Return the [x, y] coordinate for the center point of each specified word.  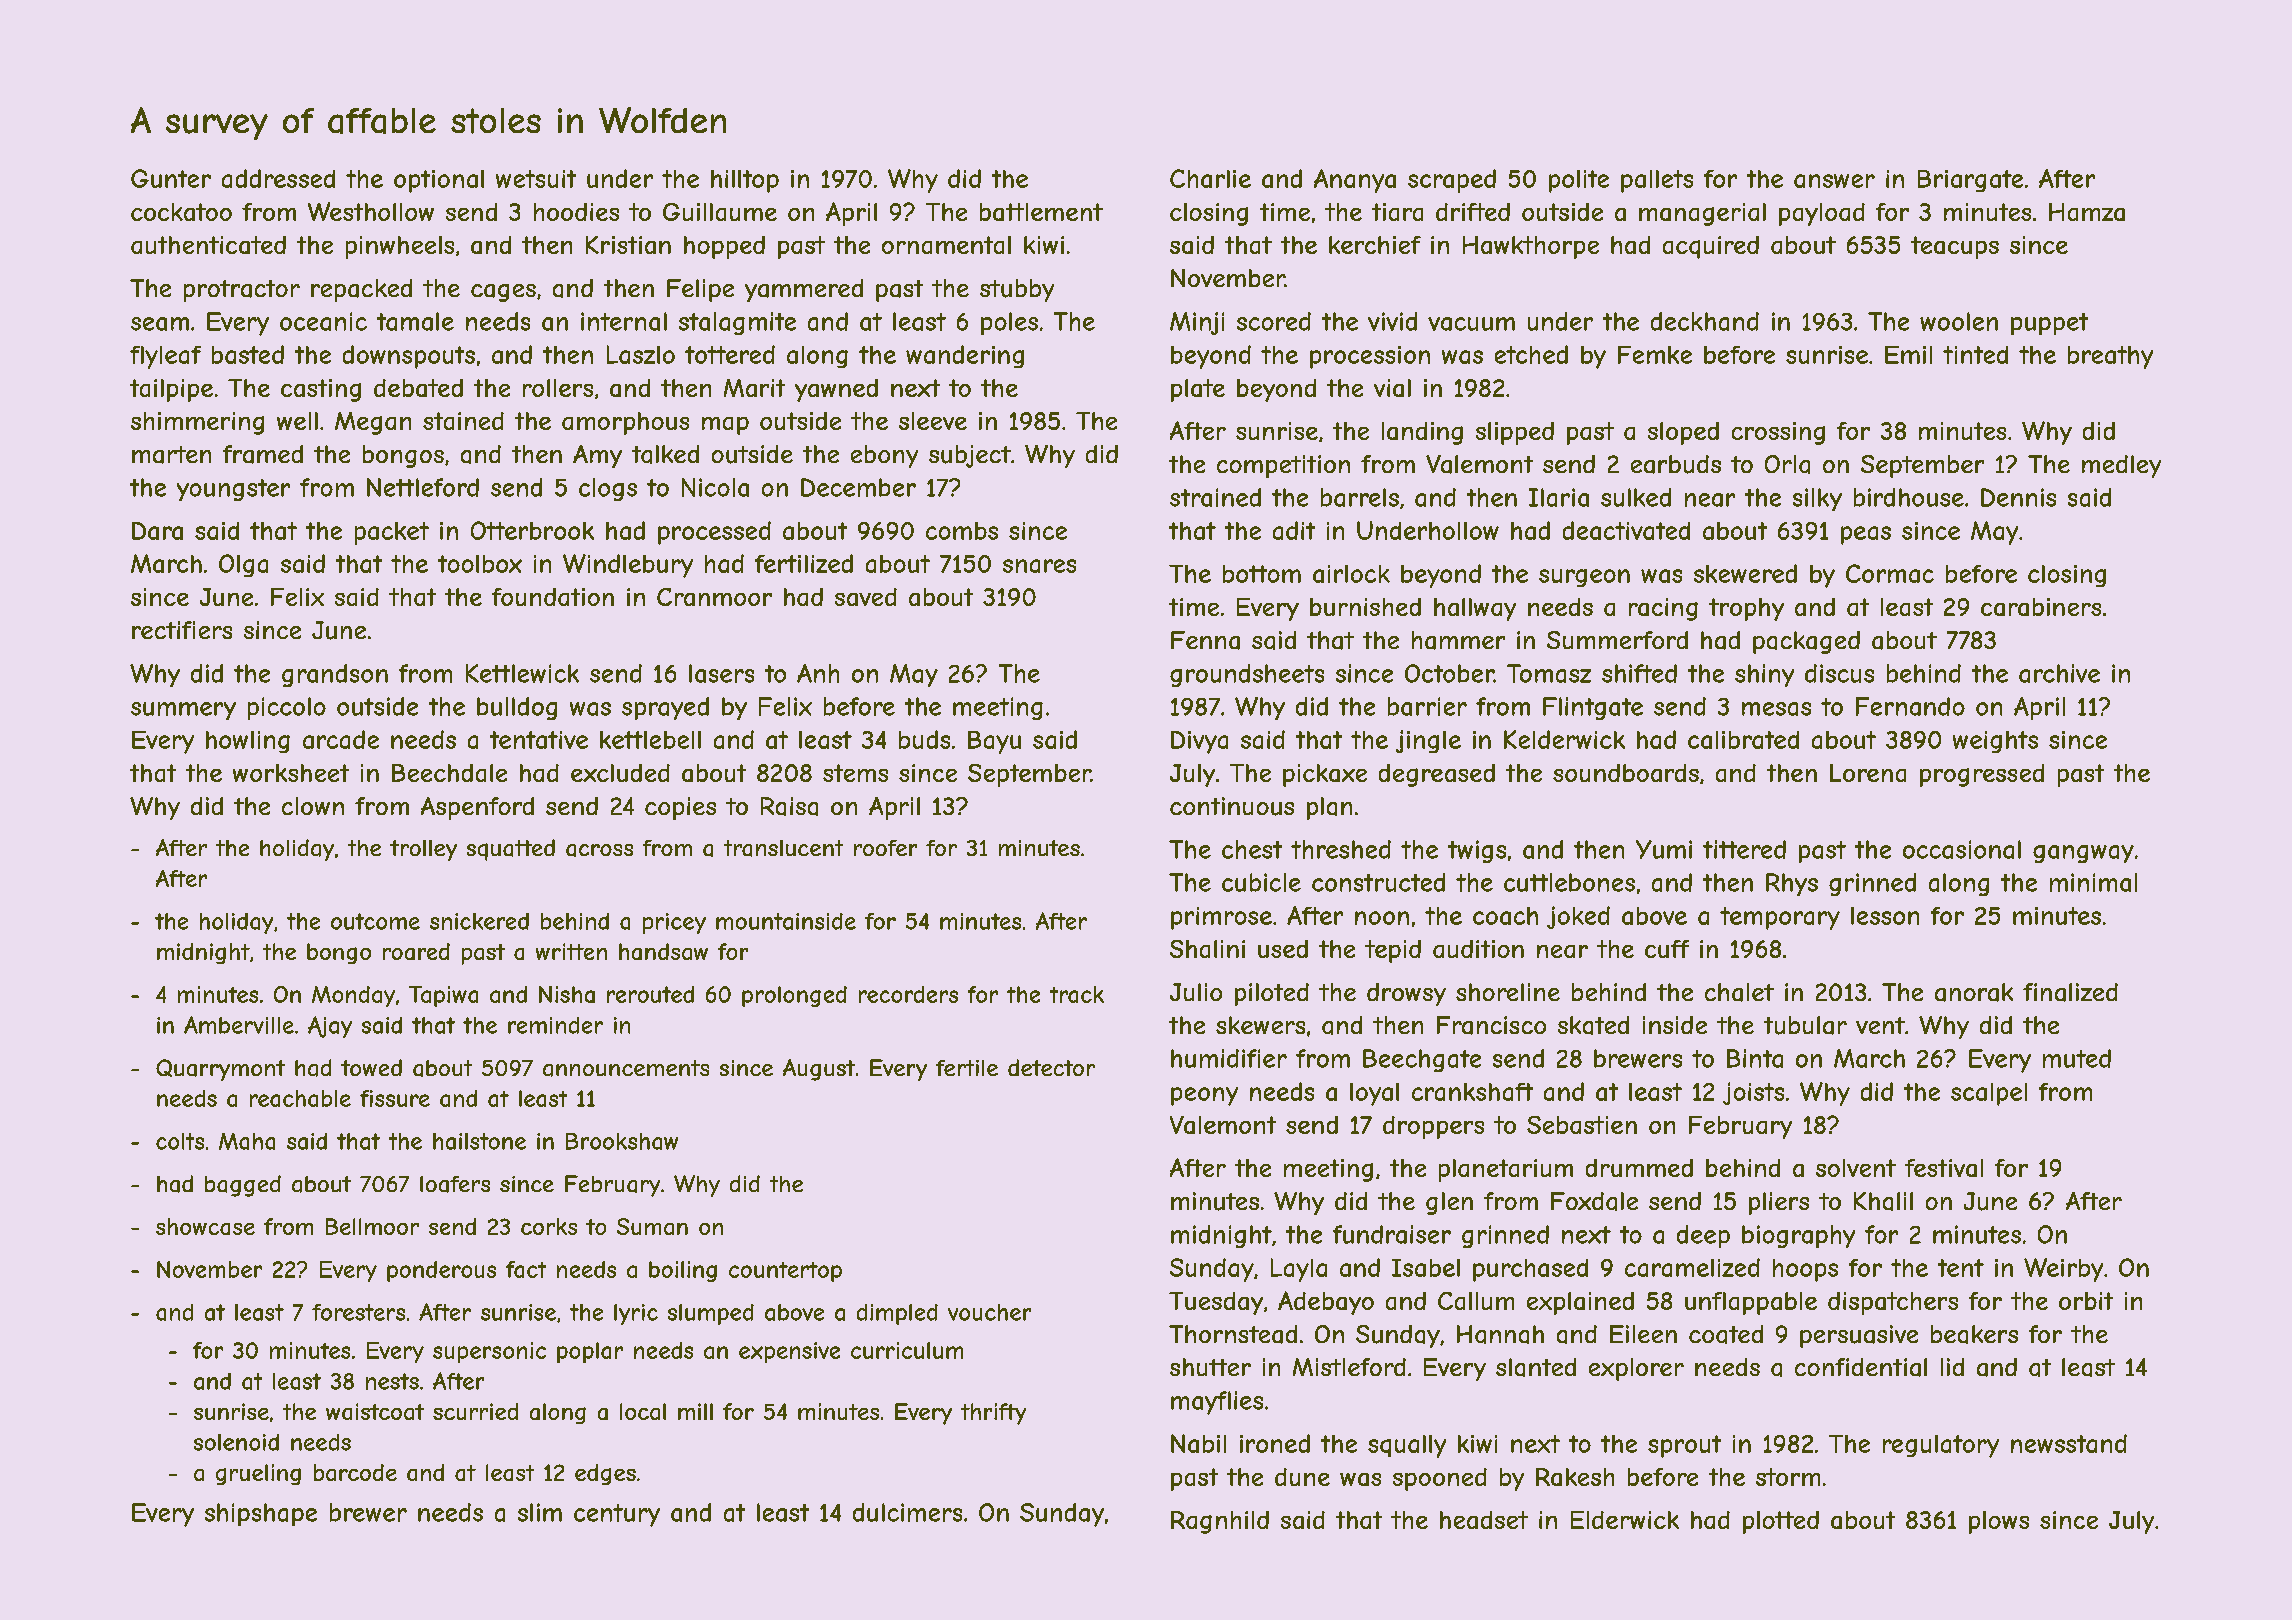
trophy [1746, 609]
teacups [1955, 247]
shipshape [261, 1514]
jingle [1428, 741]
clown [313, 806]
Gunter [171, 178]
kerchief [1375, 245]
